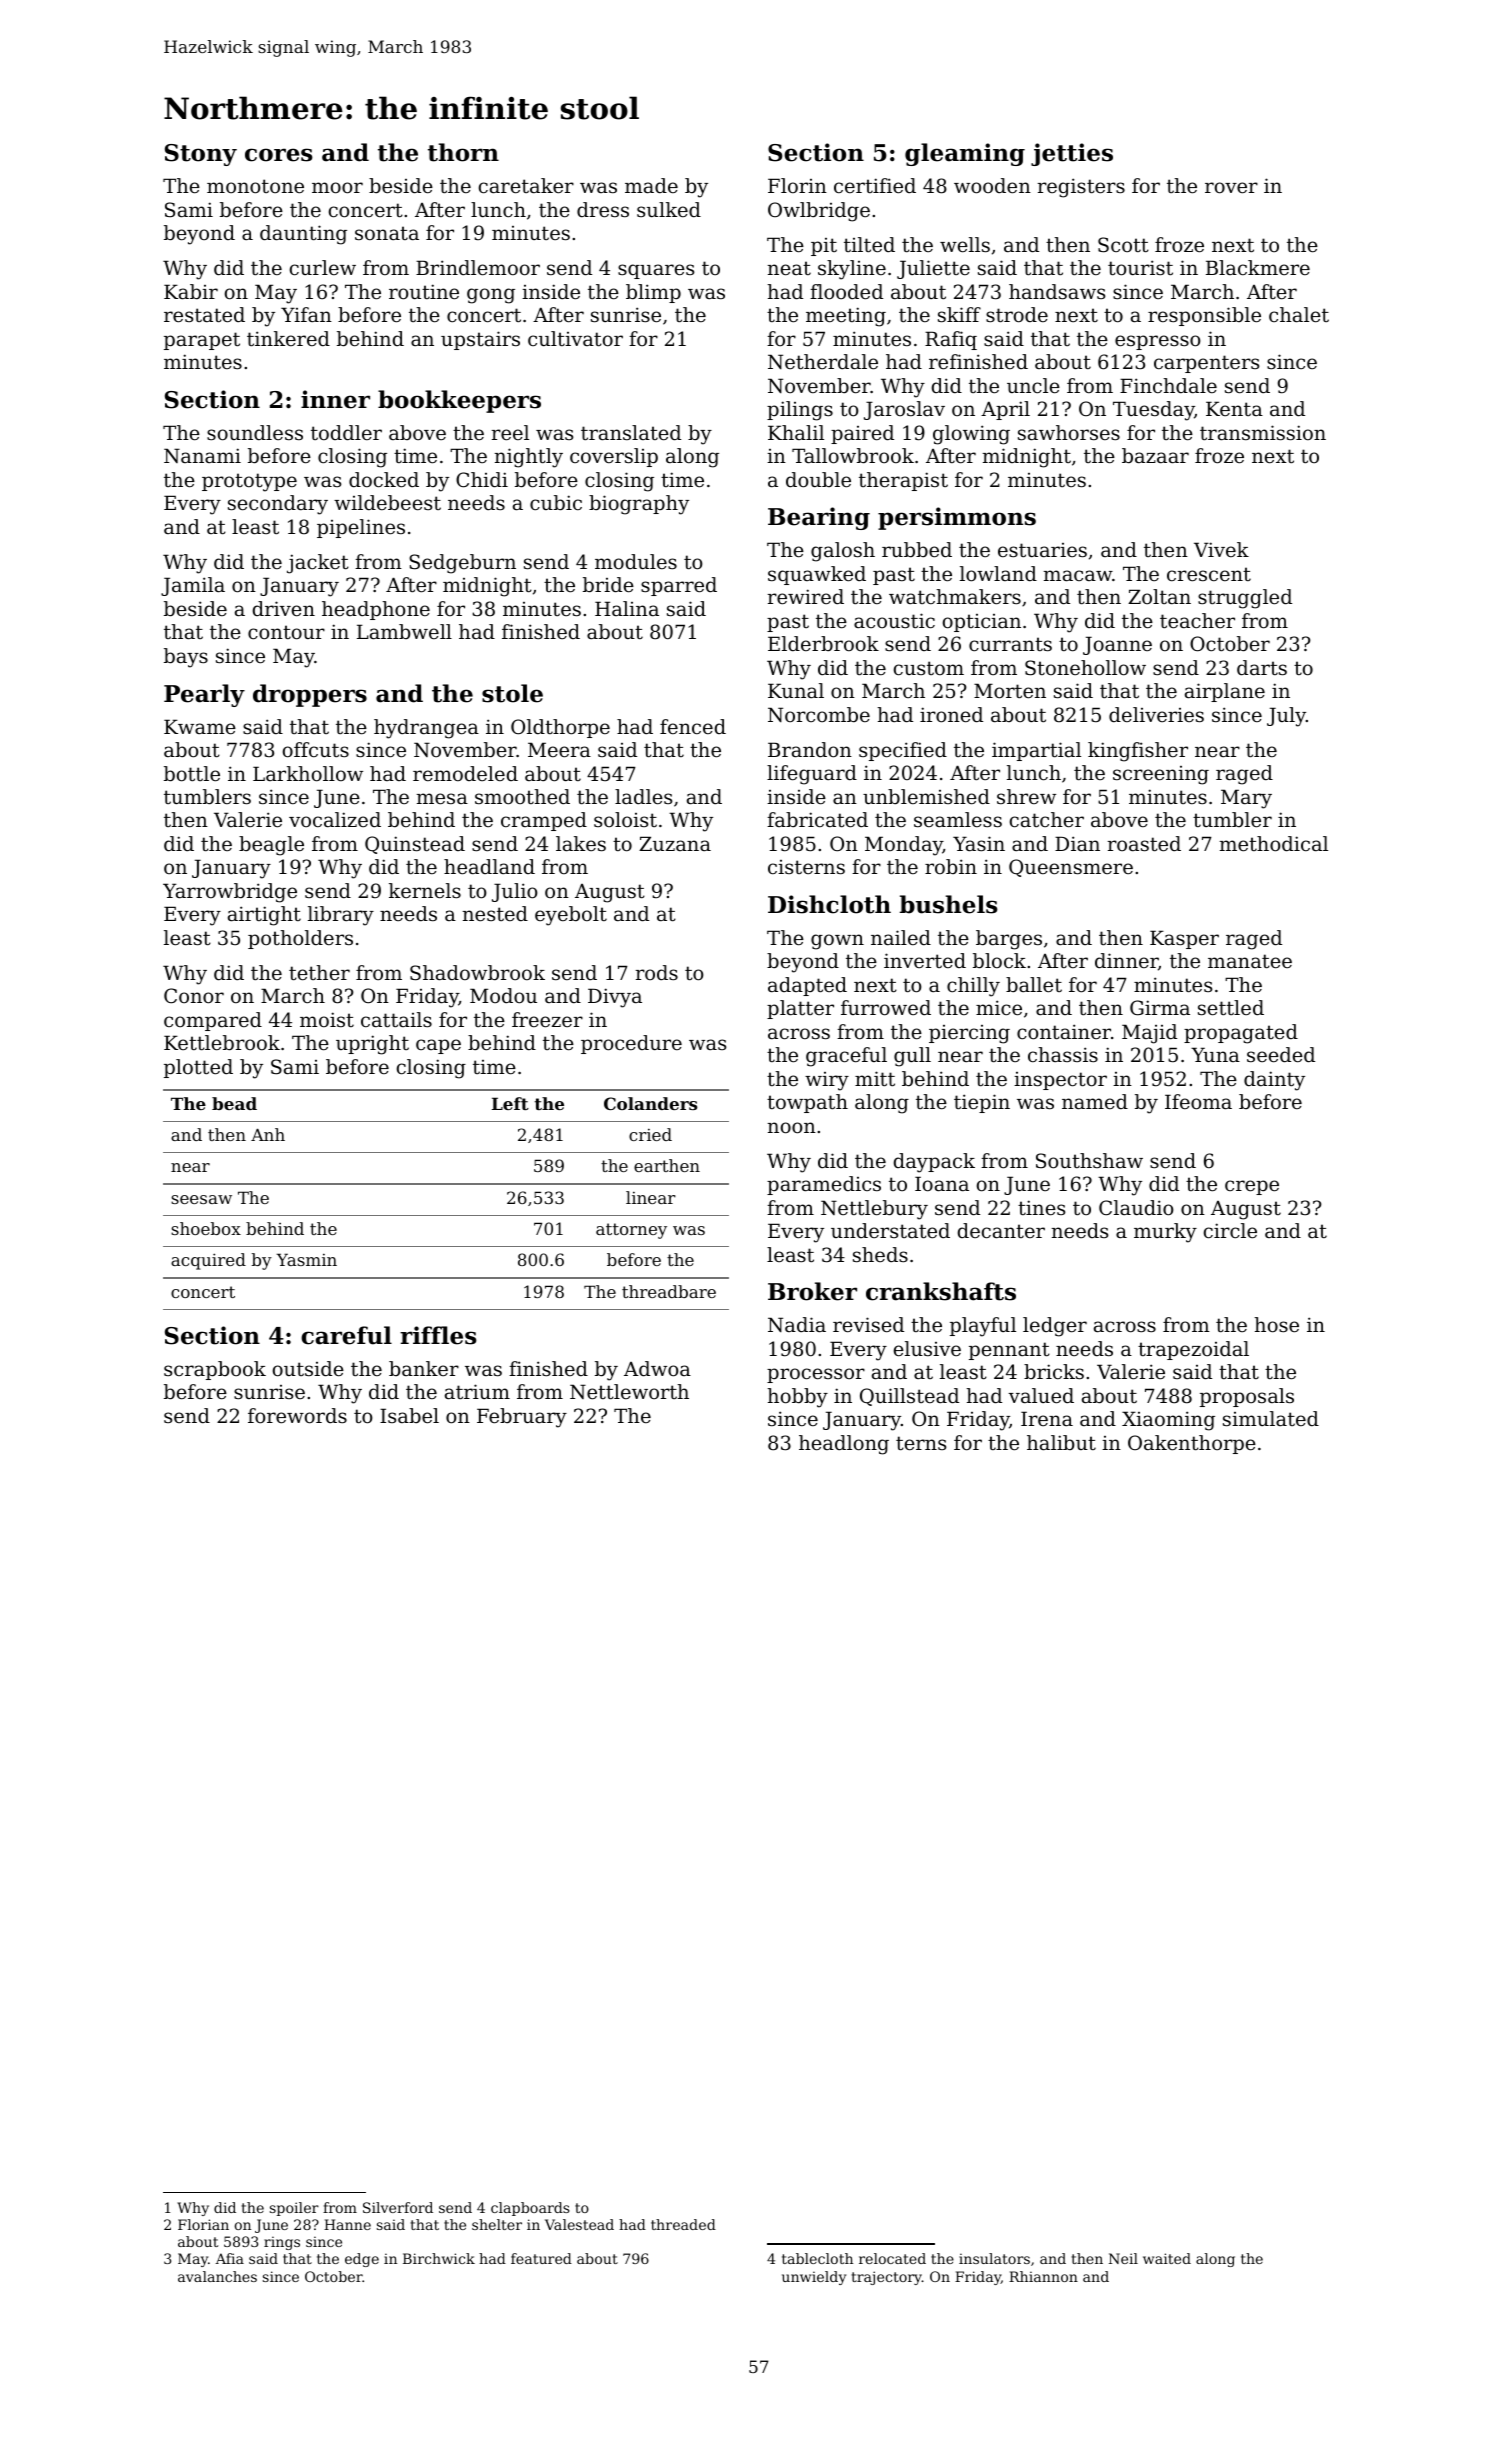 This screenshot has height=2464, width=1496. I want to click on library, so click(341, 916).
